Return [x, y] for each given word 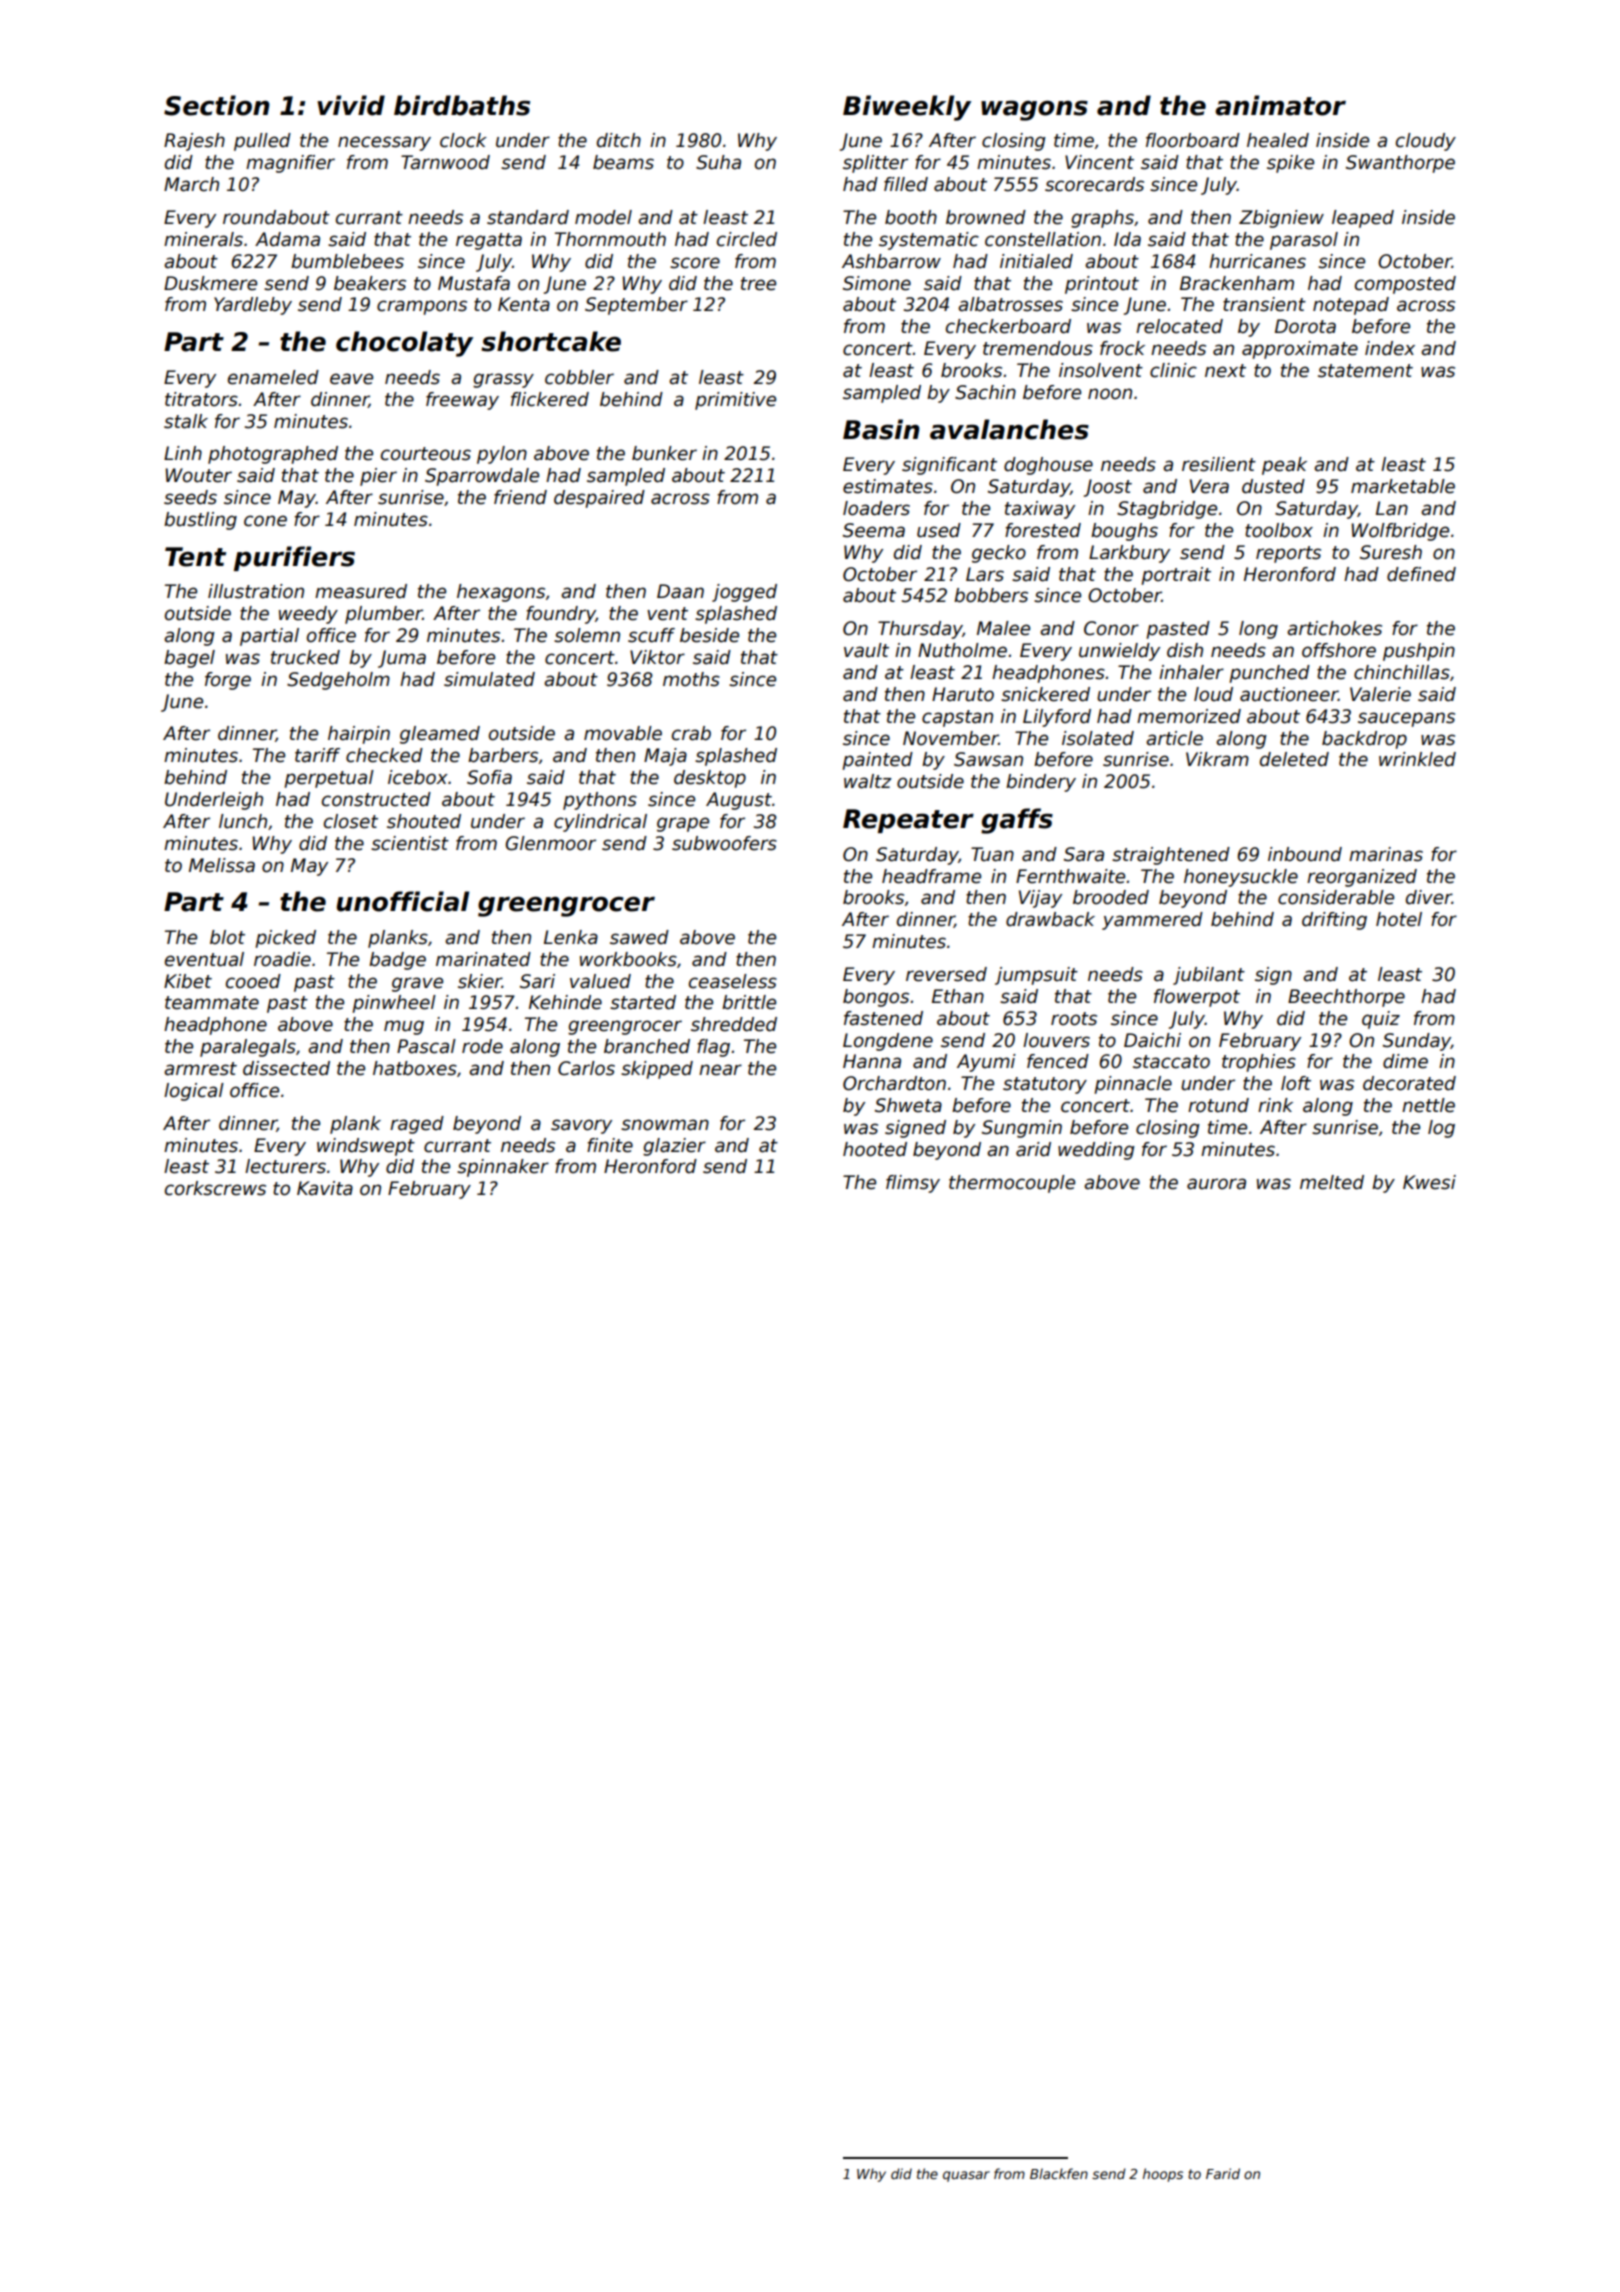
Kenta [524, 304]
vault [866, 650]
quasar [966, 2176]
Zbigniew [1281, 219]
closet [351, 821]
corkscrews [215, 1188]
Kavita [325, 1188]
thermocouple [1012, 1184]
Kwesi [1429, 1182]
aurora [1216, 1184]
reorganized [1362, 878]
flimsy [913, 1184]
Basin [881, 429]
